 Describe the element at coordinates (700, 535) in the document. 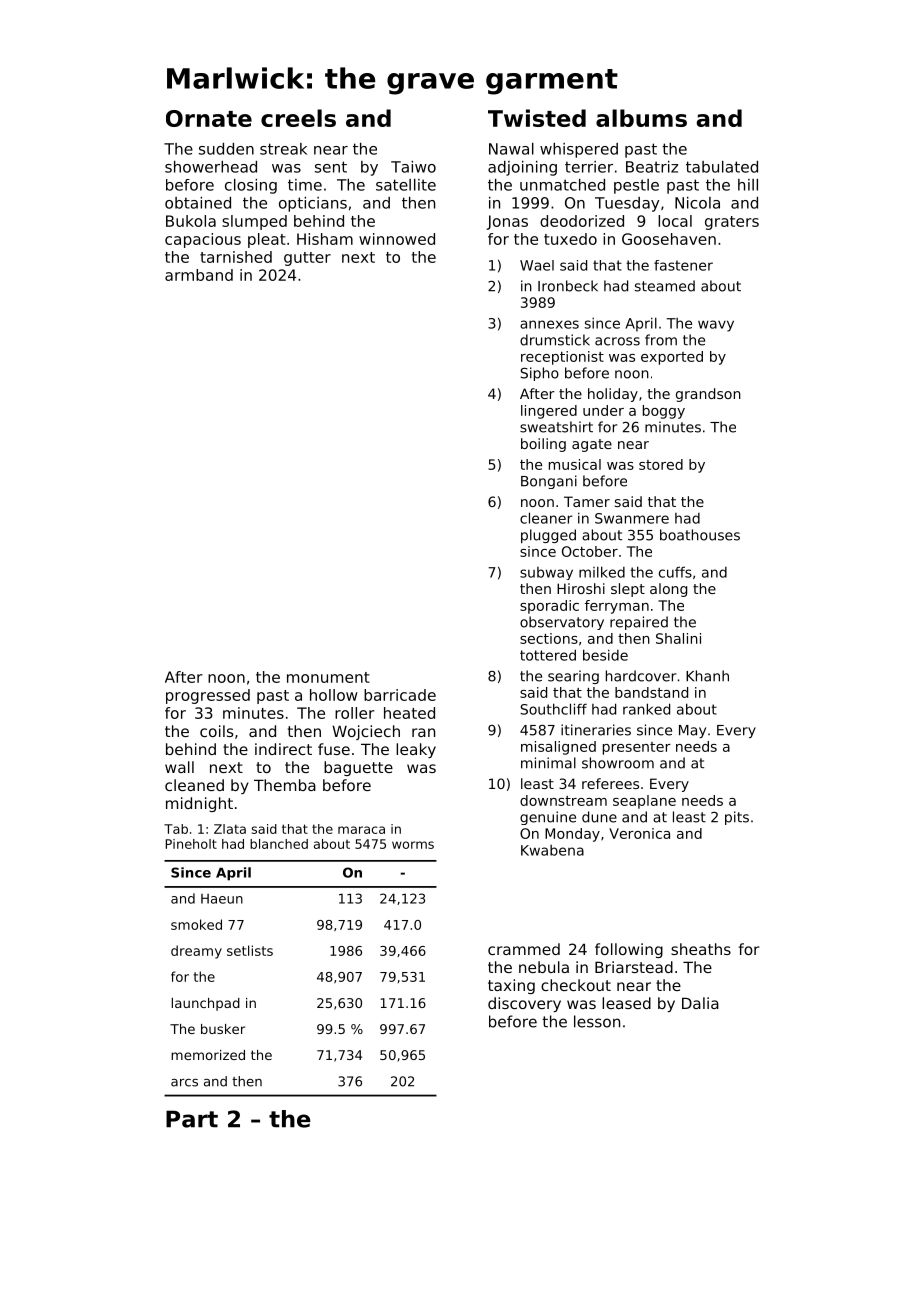

I see `boathouses` at that location.
